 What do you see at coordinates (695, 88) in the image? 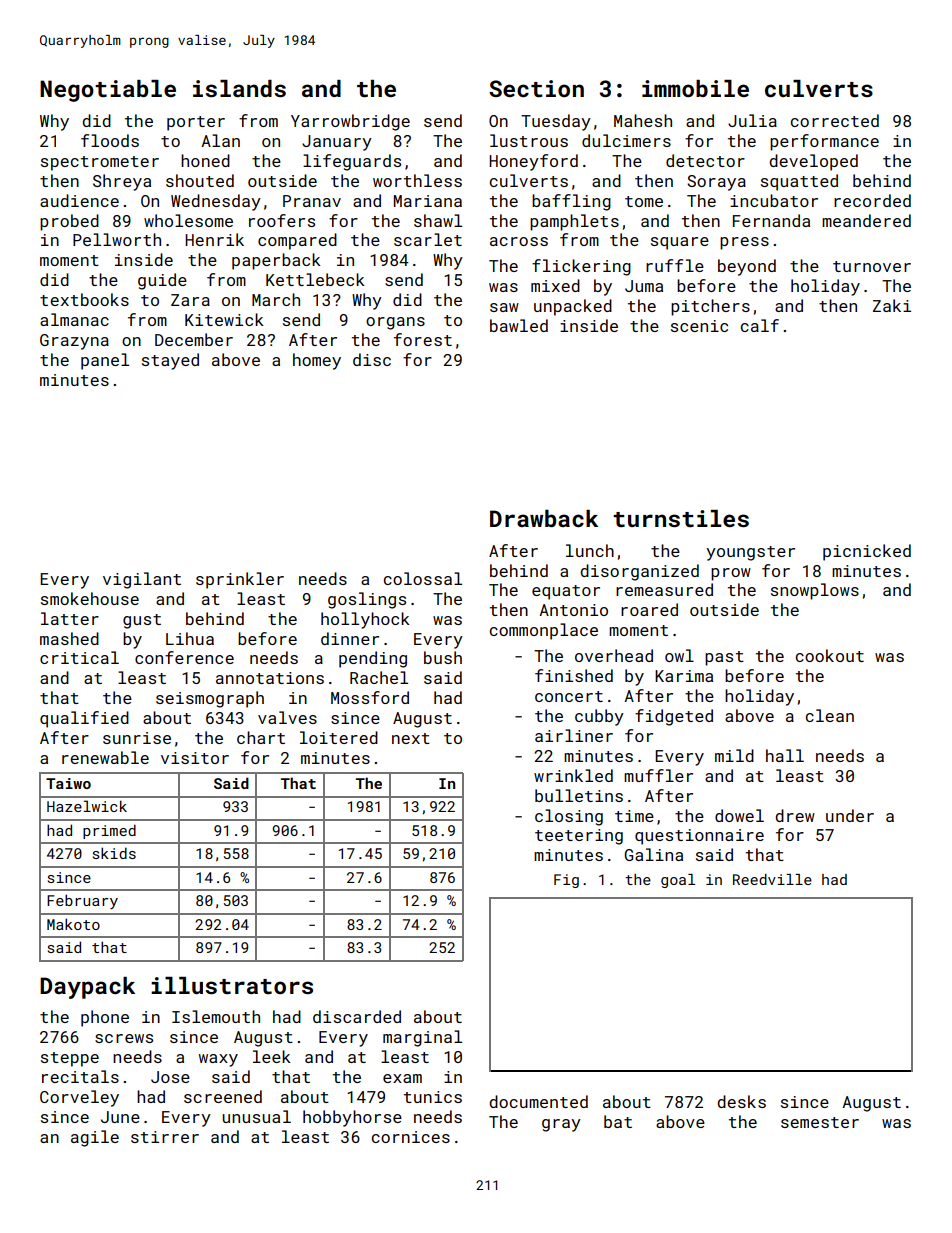
I see `immobile` at bounding box center [695, 88].
